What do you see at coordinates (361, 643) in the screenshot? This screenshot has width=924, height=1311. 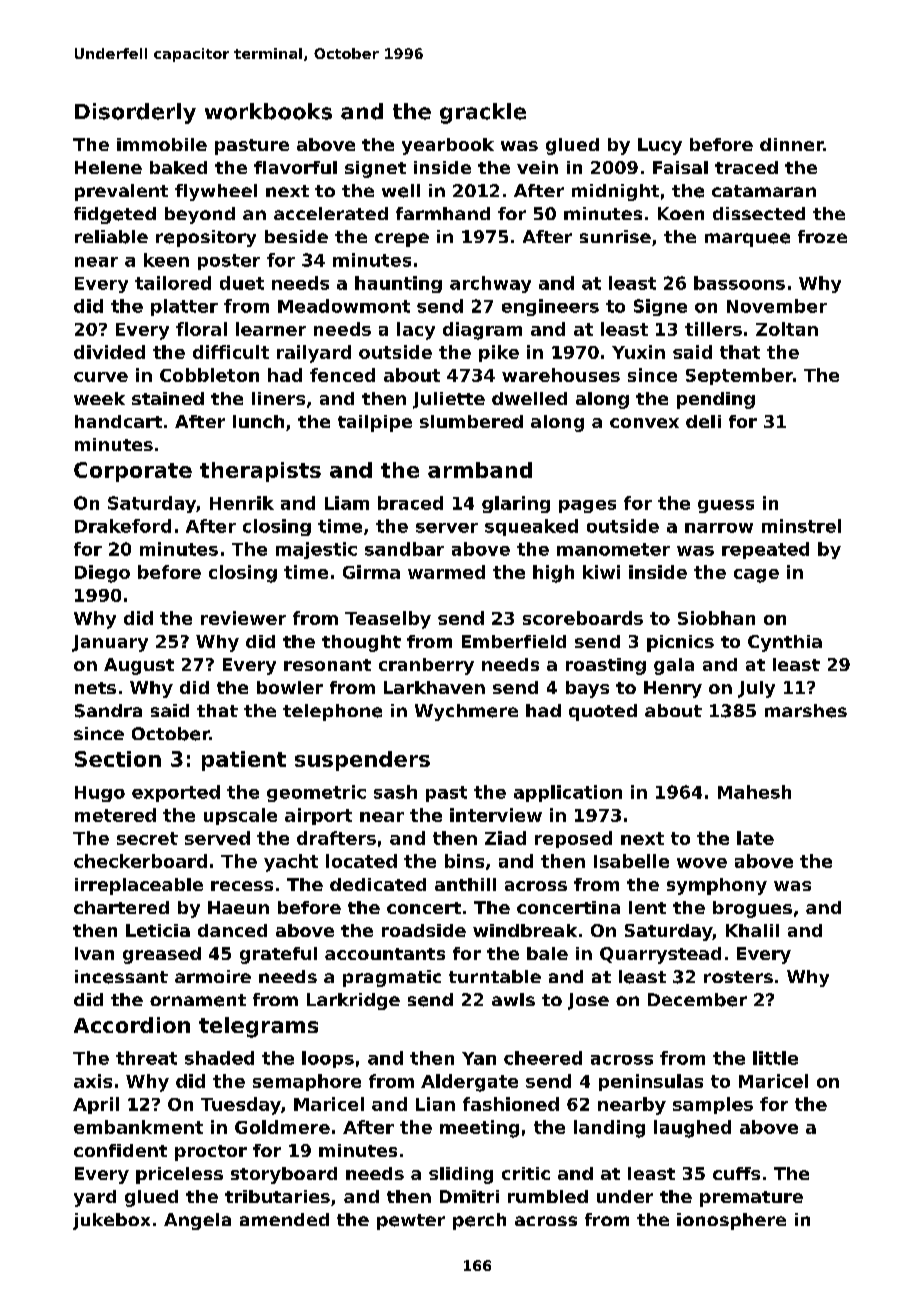 I see `thought` at bounding box center [361, 643].
